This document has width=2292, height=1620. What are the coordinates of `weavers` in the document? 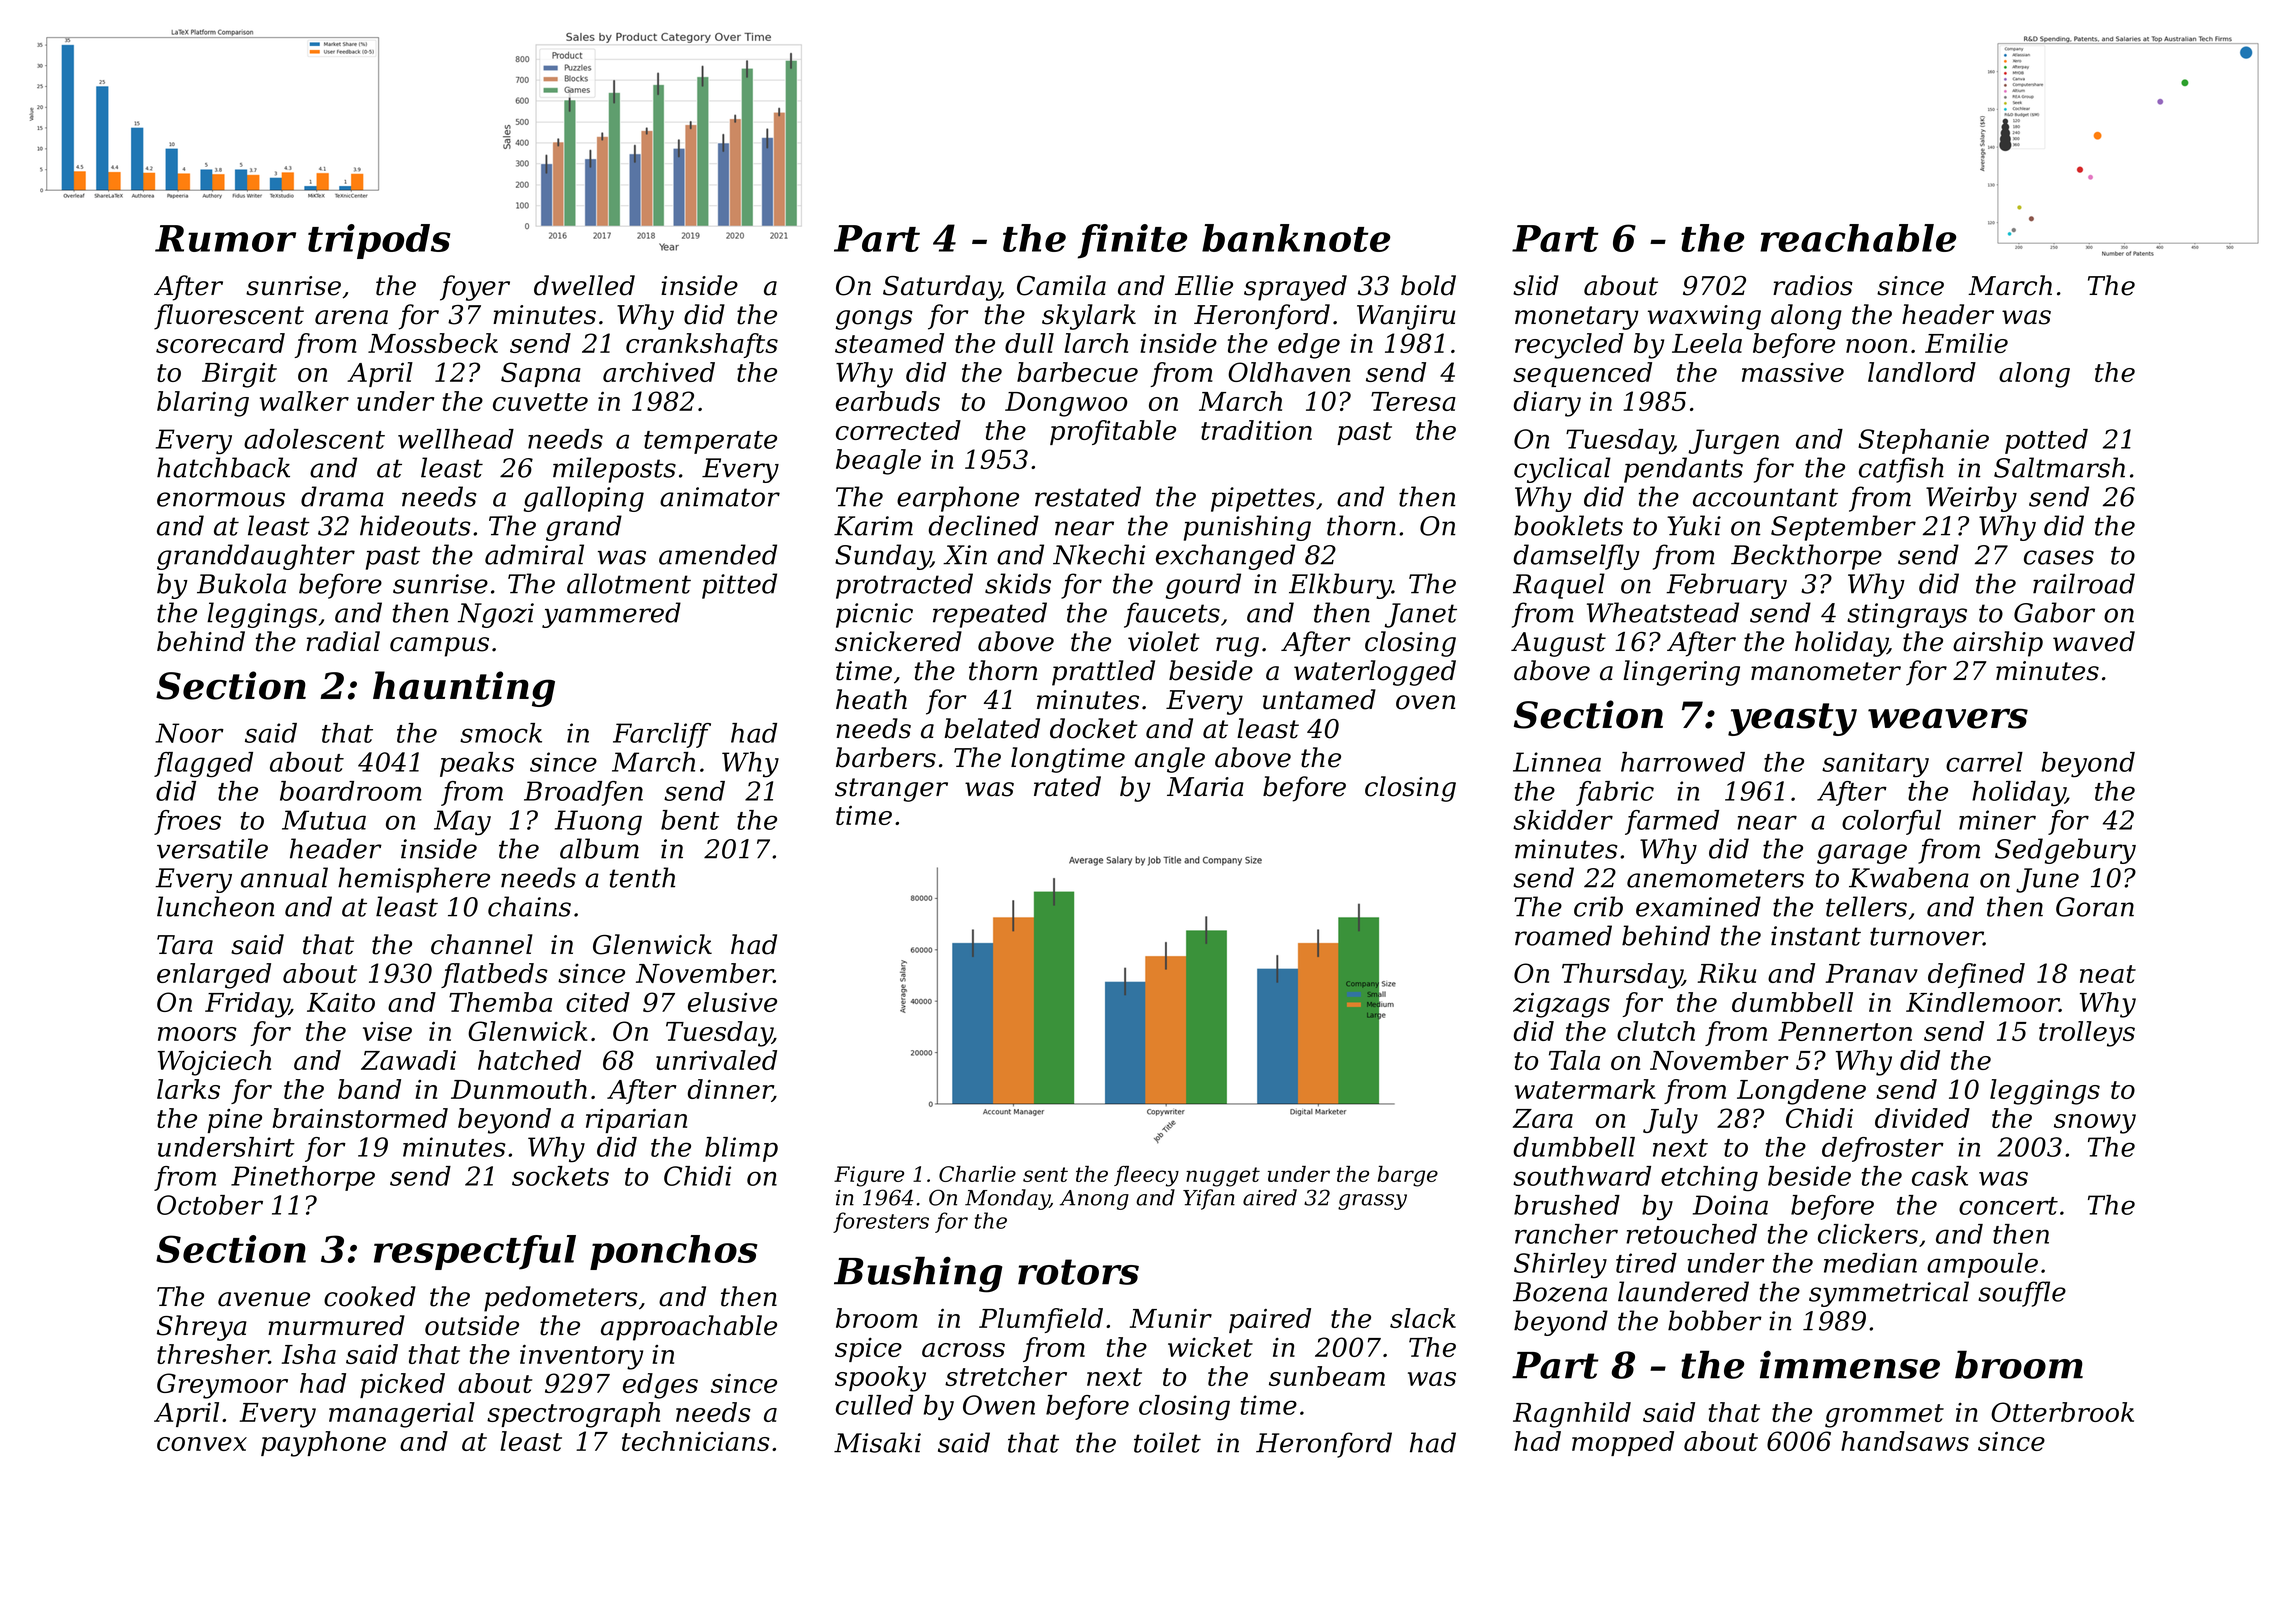 It's located at (1948, 718).
